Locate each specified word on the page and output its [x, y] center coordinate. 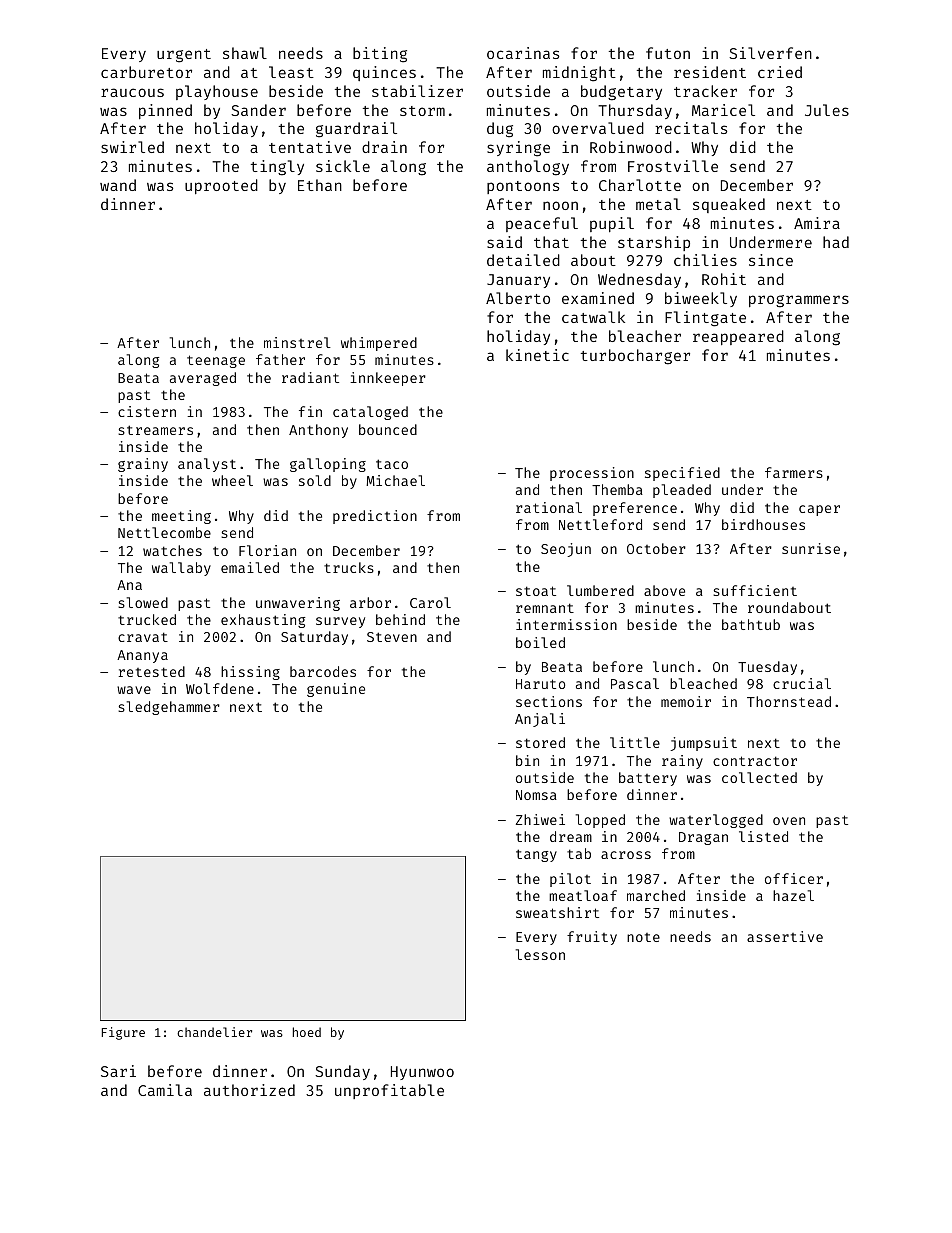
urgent [184, 56]
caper [819, 510]
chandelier [214, 1032]
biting [380, 55]
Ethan [320, 185]
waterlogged [716, 821]
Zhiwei [540, 819]
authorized [249, 1090]
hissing [250, 673]
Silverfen [770, 53]
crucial [802, 683]
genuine [336, 690]
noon [560, 205]
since [771, 260]
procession [592, 474]
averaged [203, 379]
